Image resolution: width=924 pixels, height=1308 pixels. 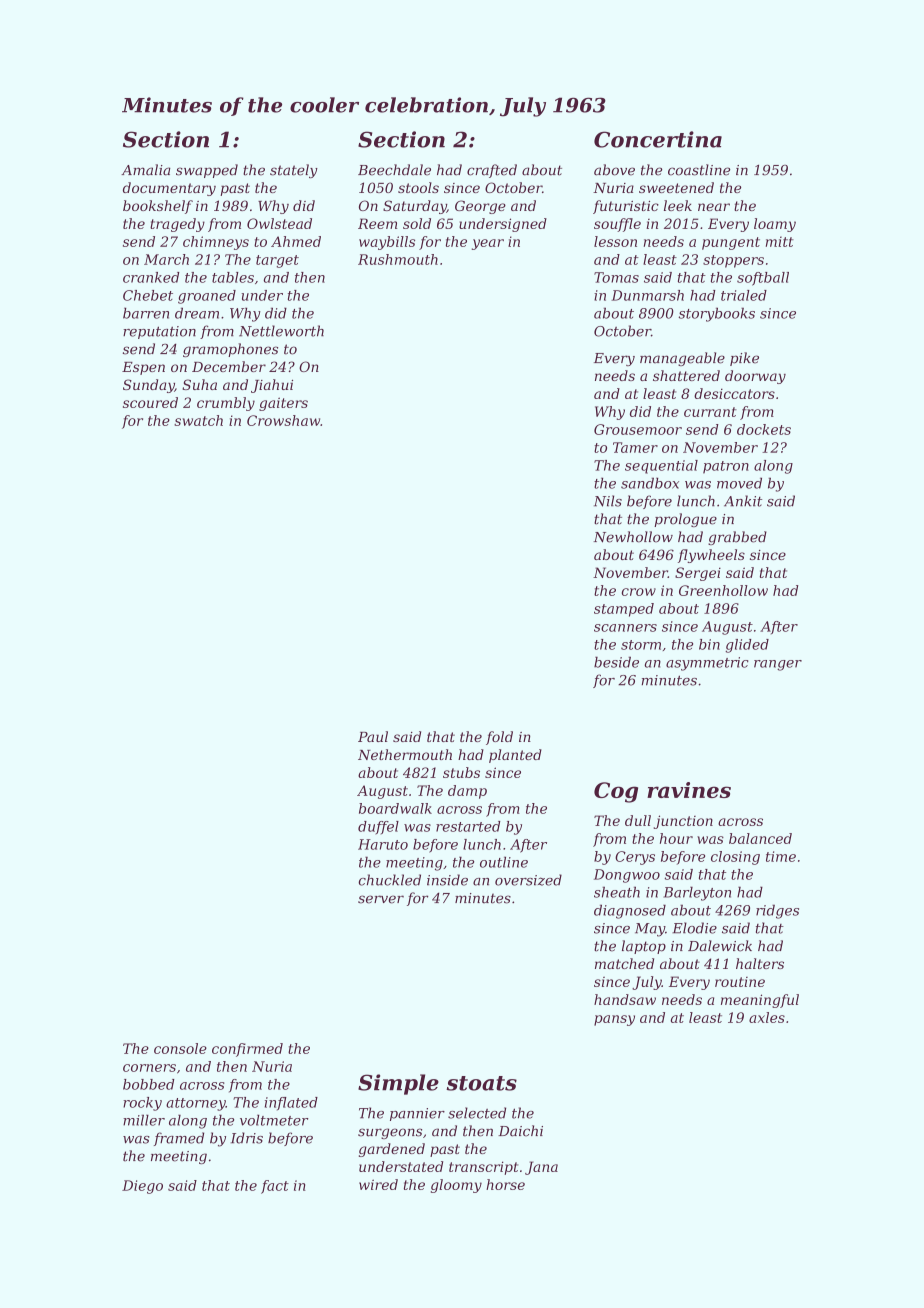 What do you see at coordinates (658, 139) in the screenshot?
I see `Concertina` at bounding box center [658, 139].
